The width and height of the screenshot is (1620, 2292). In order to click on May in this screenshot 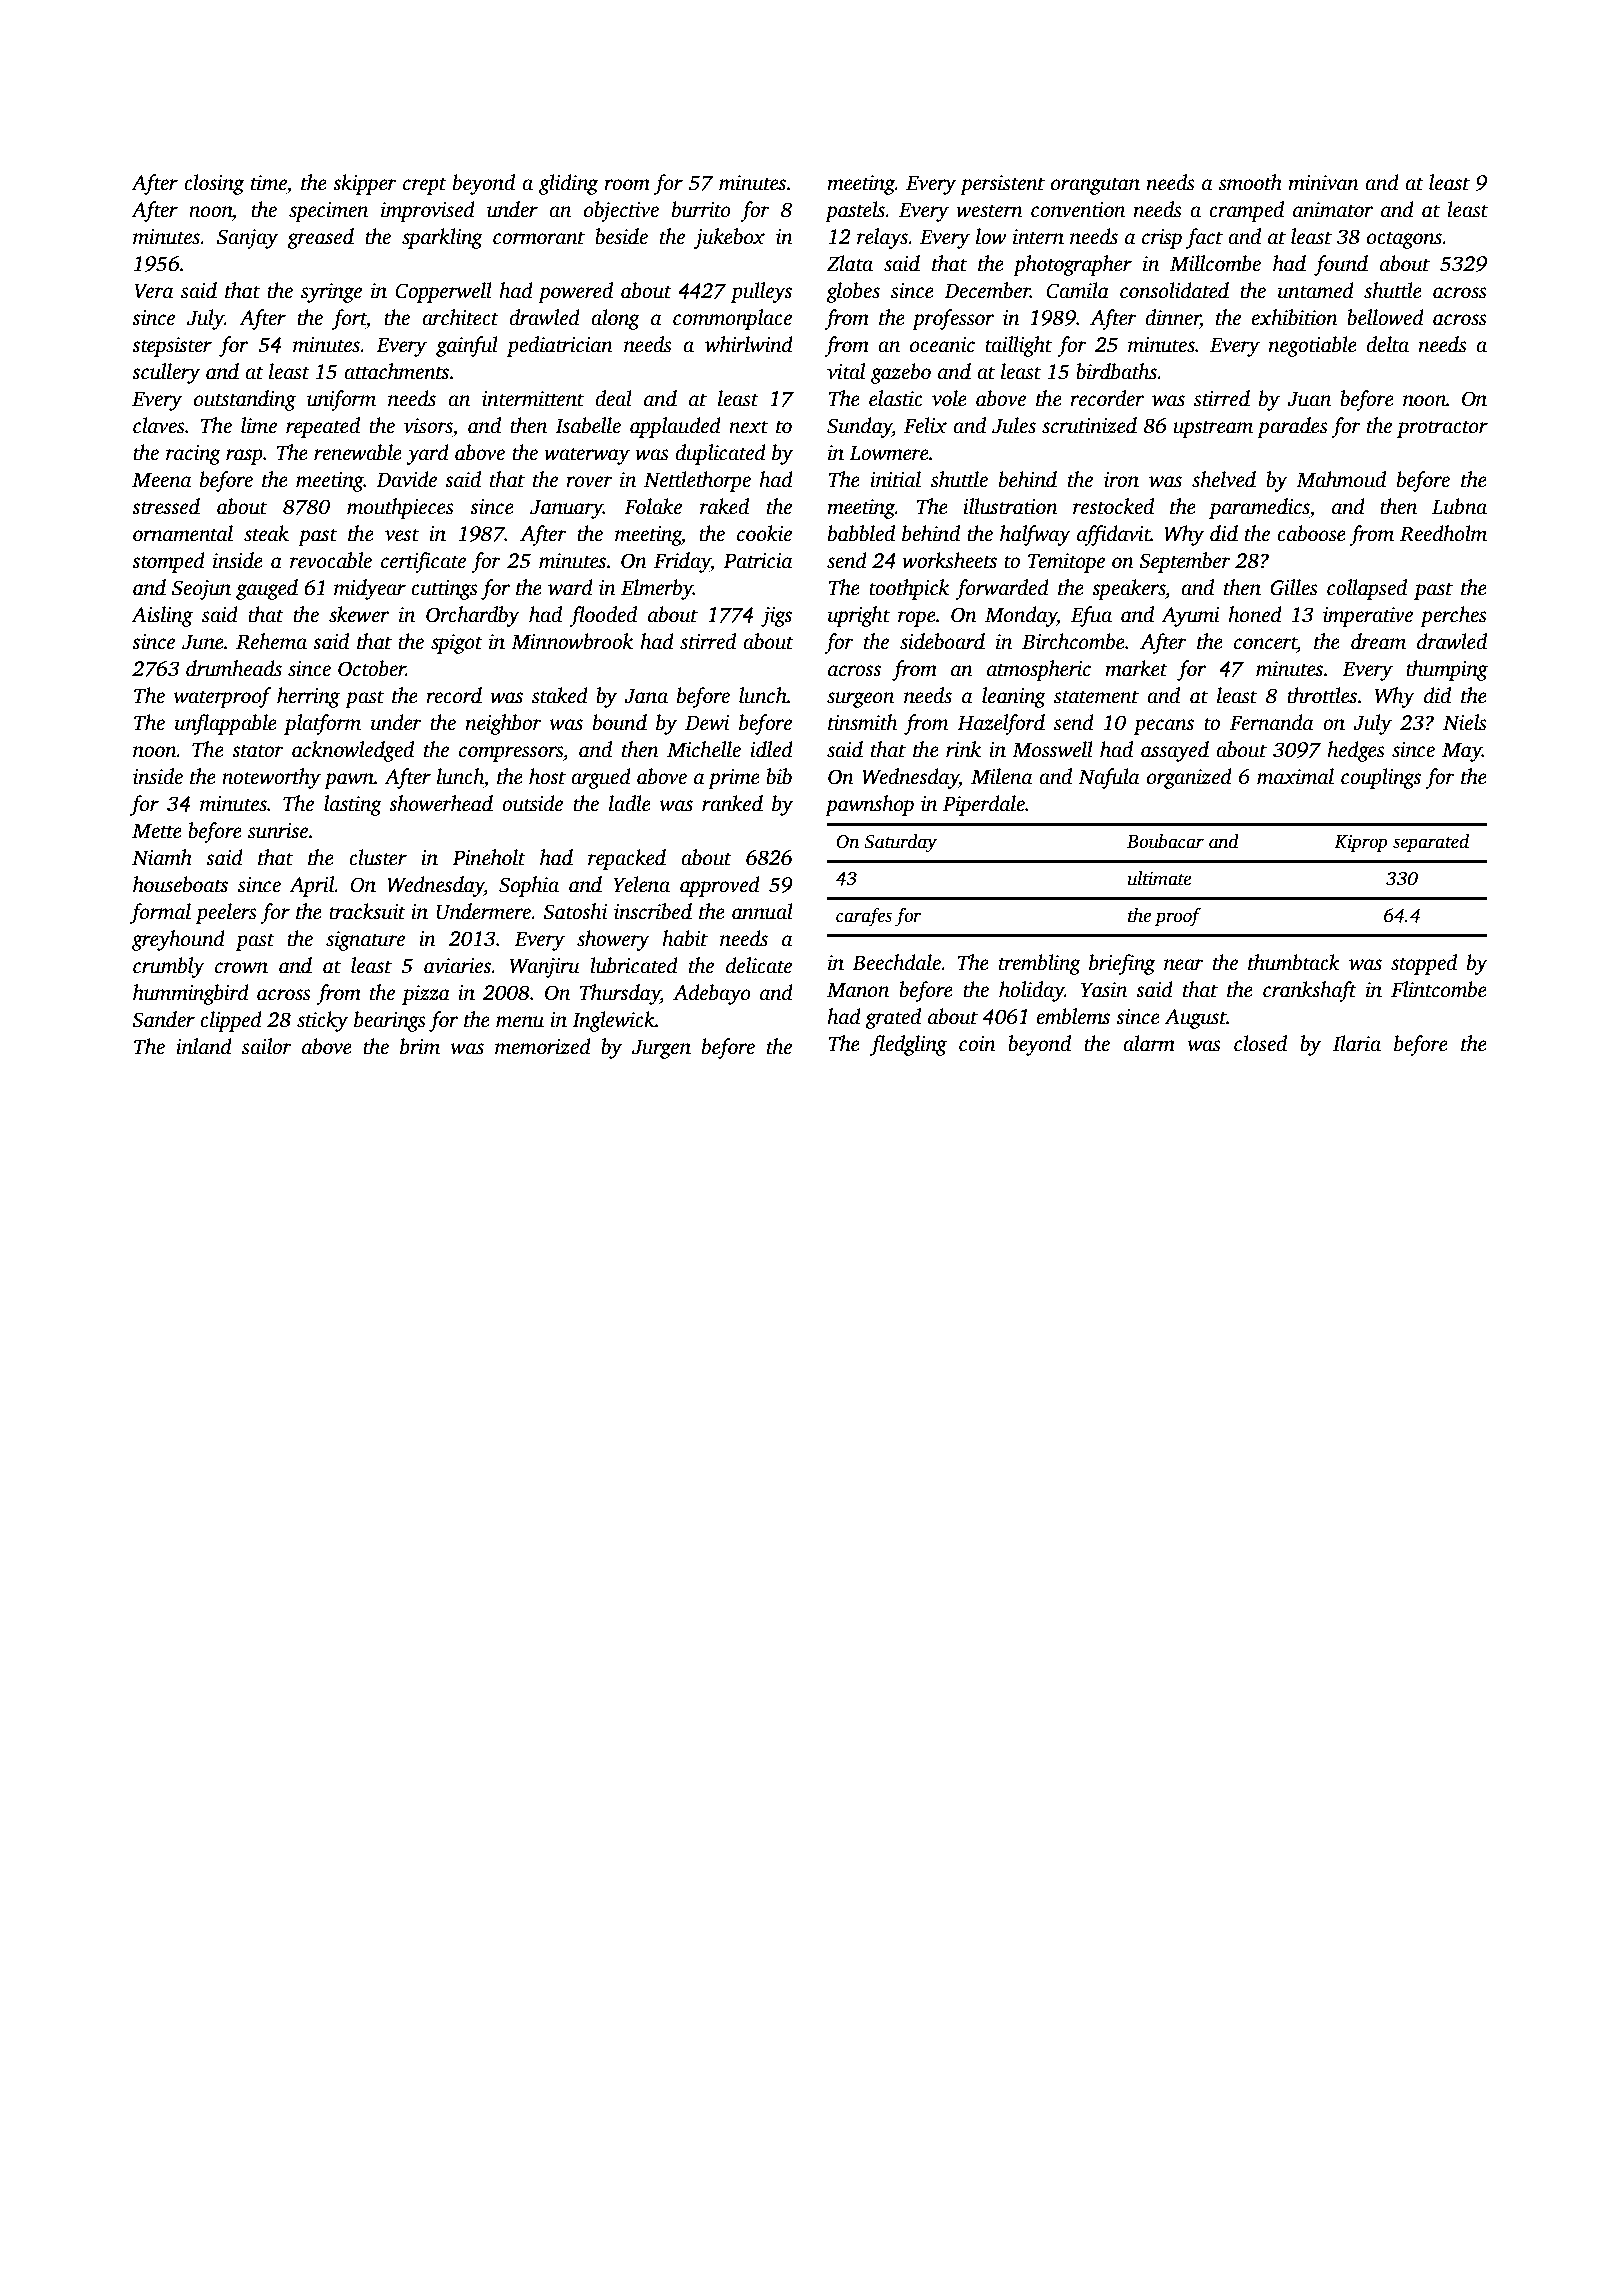, I will do `click(1462, 752)`.
